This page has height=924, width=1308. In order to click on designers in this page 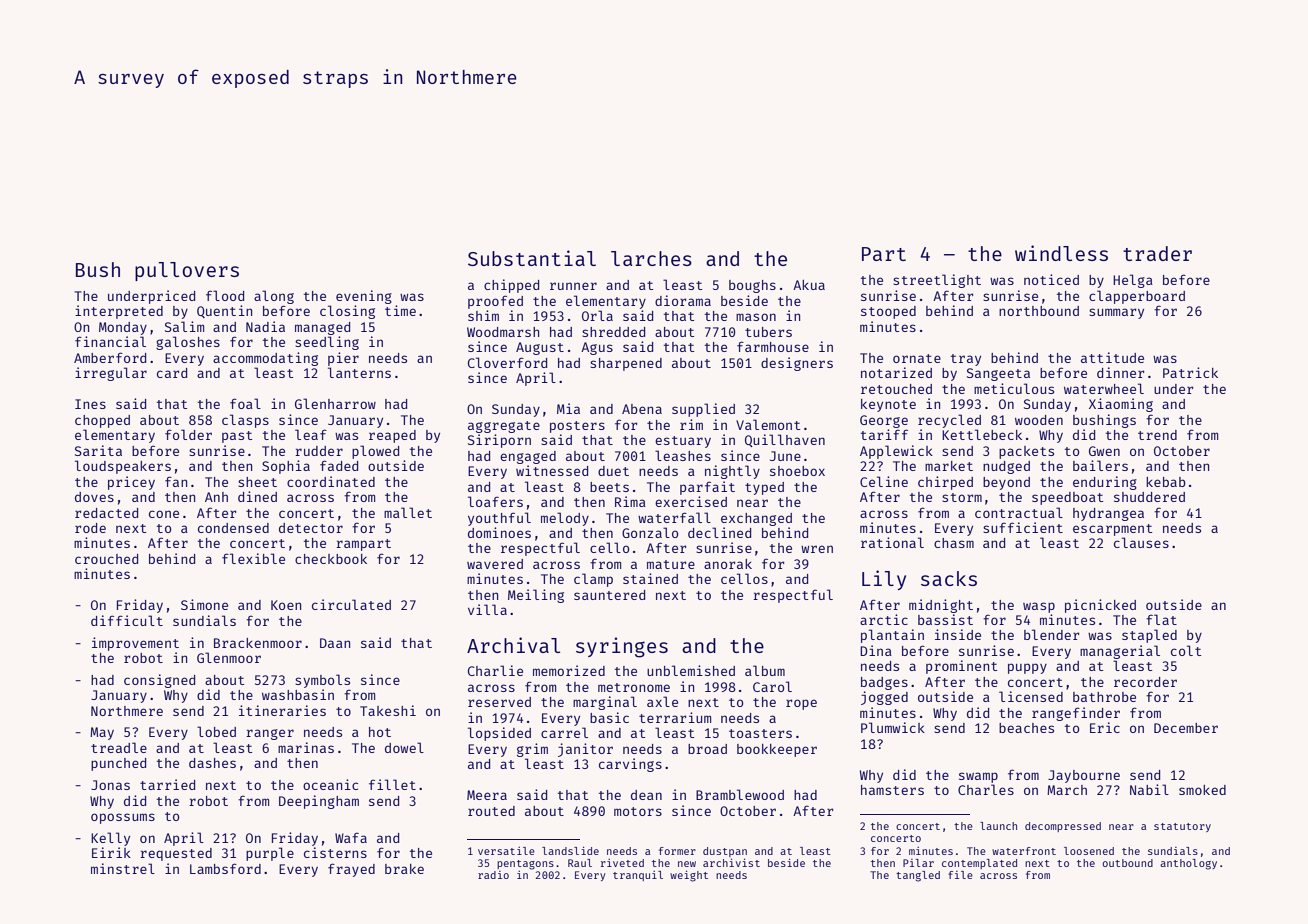, I will do `click(797, 364)`.
